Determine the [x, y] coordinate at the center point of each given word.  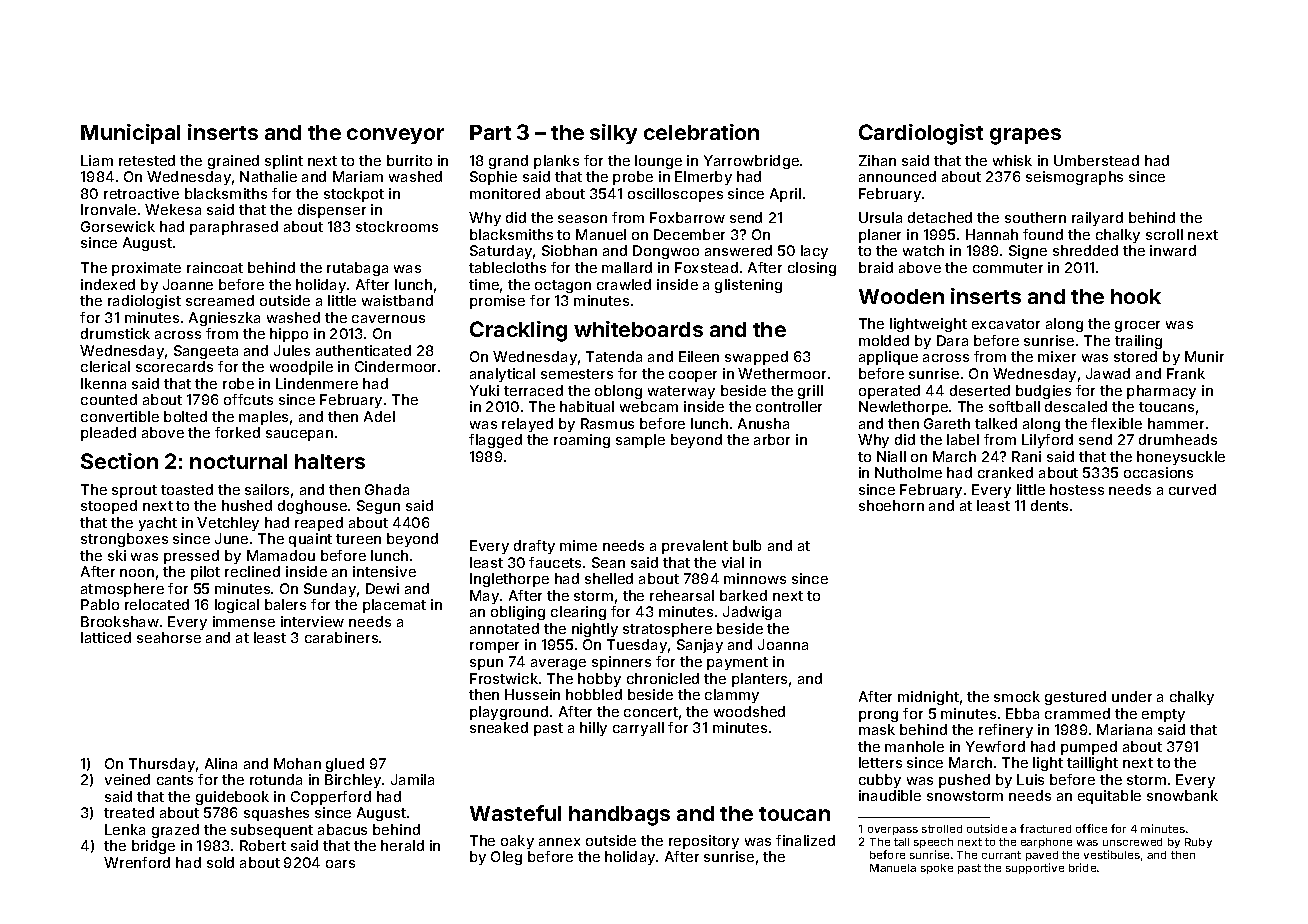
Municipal [130, 134]
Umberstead [1096, 160]
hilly [593, 729]
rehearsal [682, 595]
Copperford [331, 798]
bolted [185, 416]
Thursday [162, 765]
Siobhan [569, 250]
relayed [527, 425]
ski [117, 555]
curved [1192, 489]
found [1043, 234]
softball [1014, 406]
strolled [942, 829]
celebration [701, 132]
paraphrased [234, 228]
